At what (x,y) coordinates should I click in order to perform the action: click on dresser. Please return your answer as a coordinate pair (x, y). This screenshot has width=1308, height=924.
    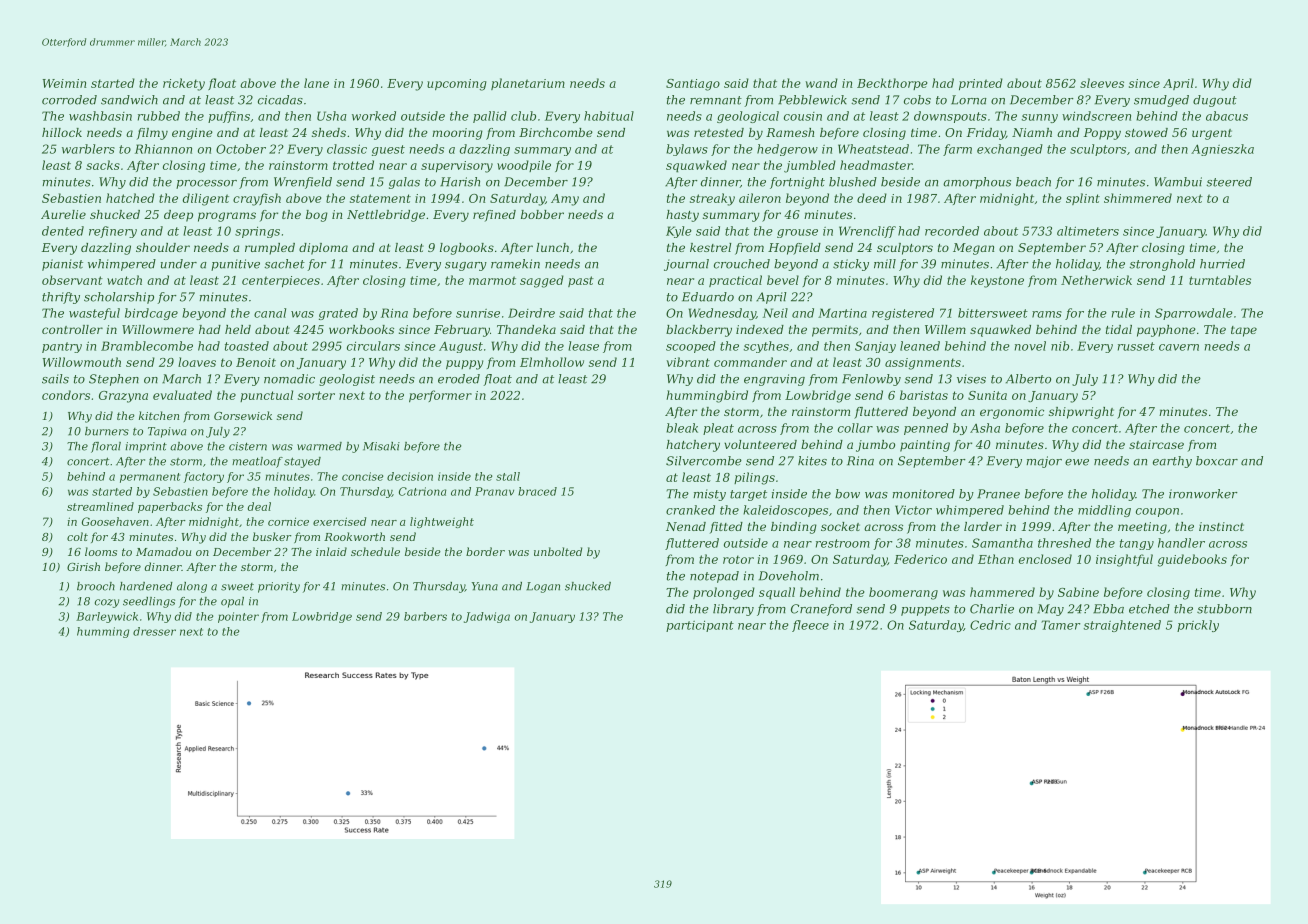
    Looking at the image, I should click on (154, 631).
